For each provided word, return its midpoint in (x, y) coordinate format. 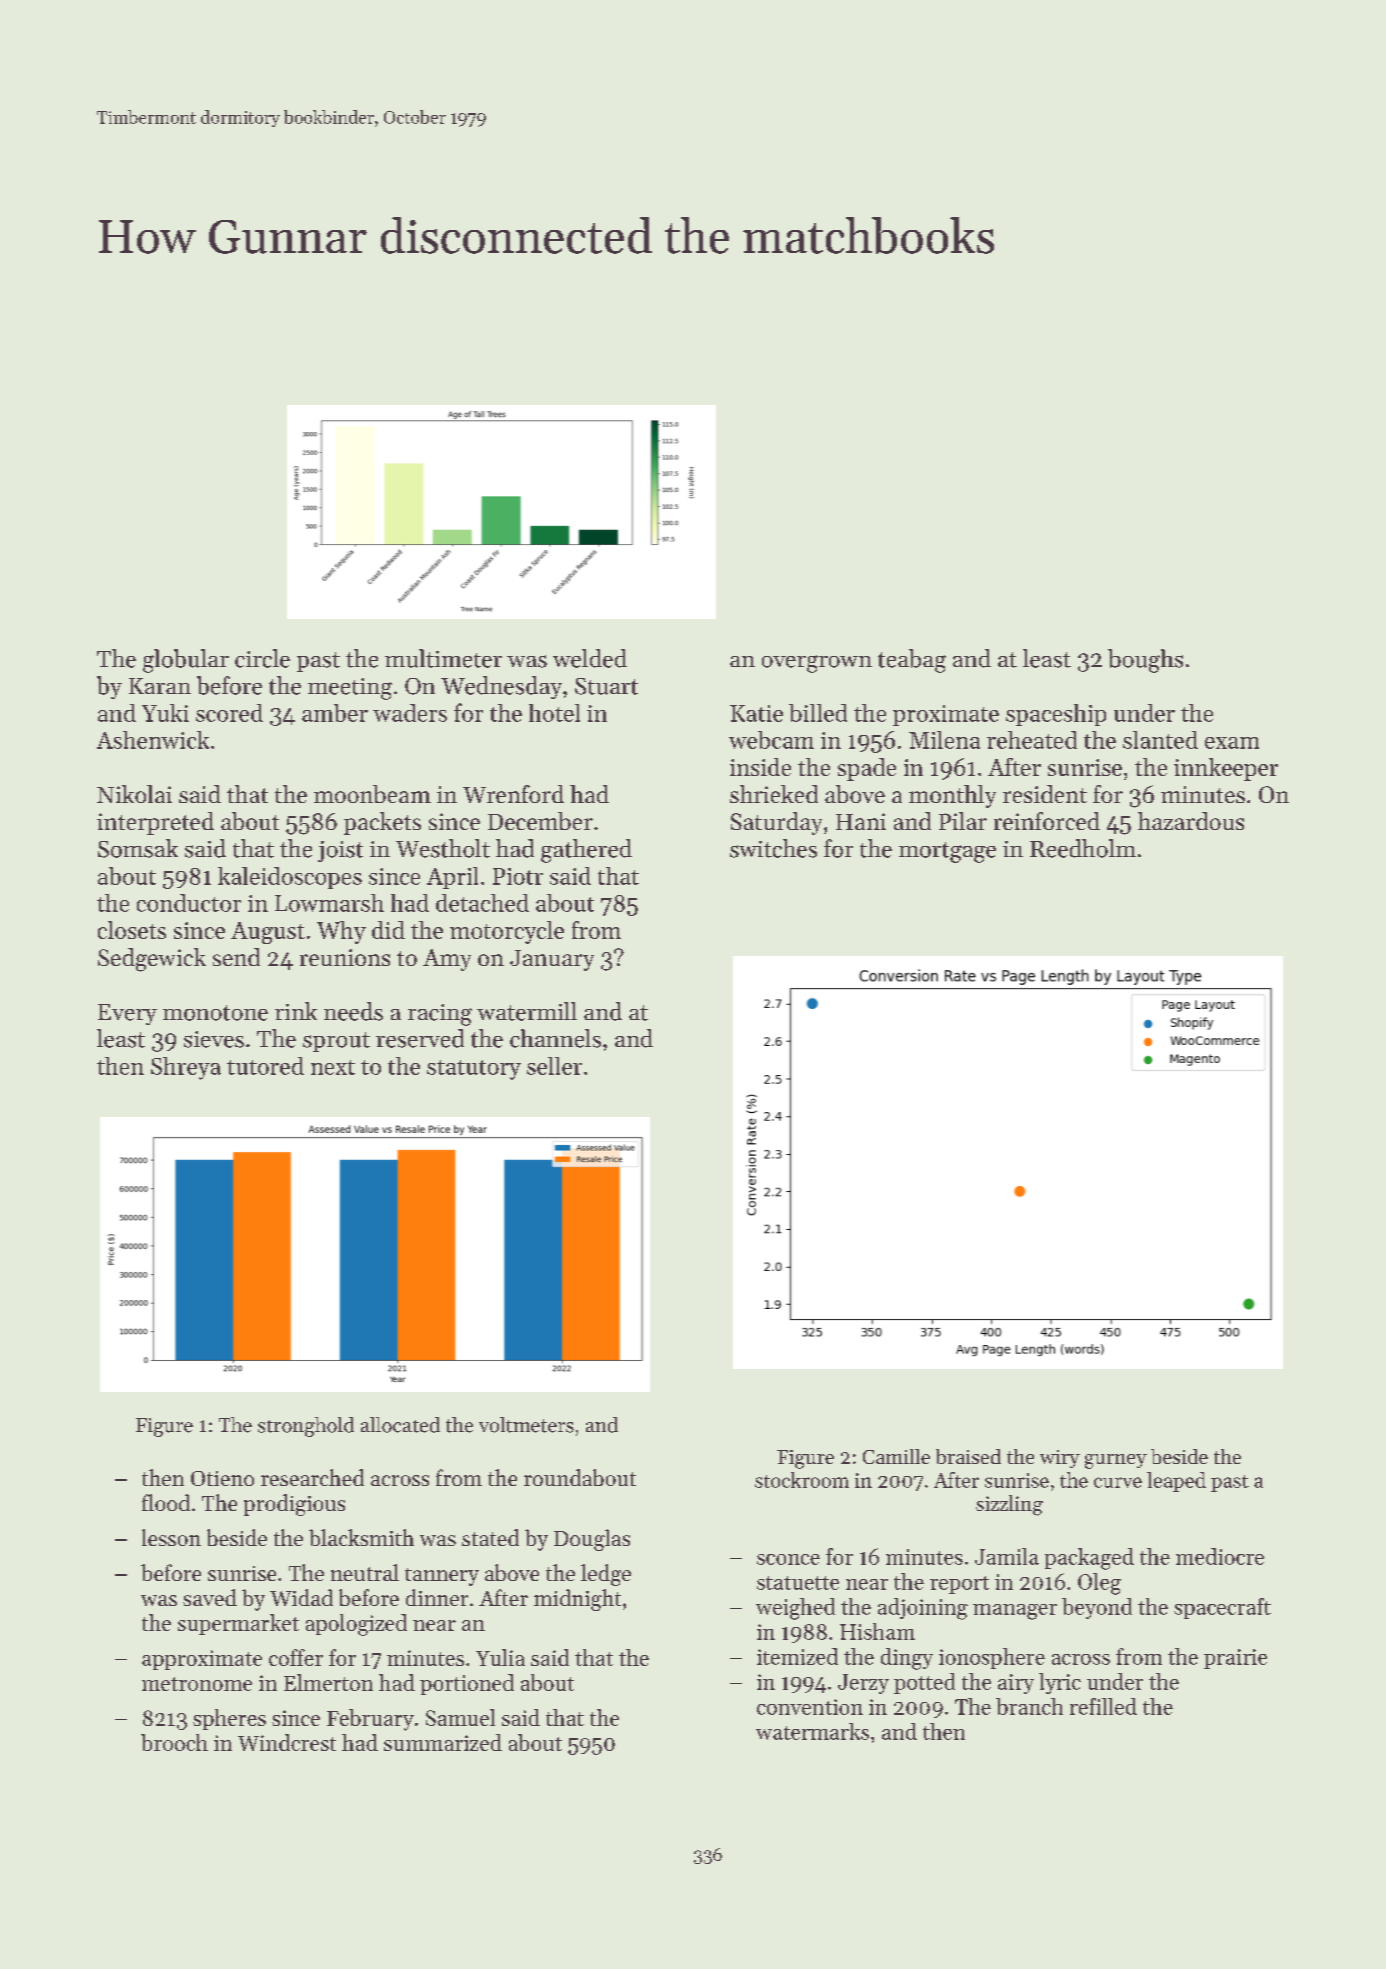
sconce (788, 1559)
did (388, 930)
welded (590, 658)
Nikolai (134, 794)
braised (968, 1456)
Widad (301, 1597)
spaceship (1056, 715)
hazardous (1191, 821)
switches (773, 848)
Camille (896, 1456)
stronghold (306, 1427)
